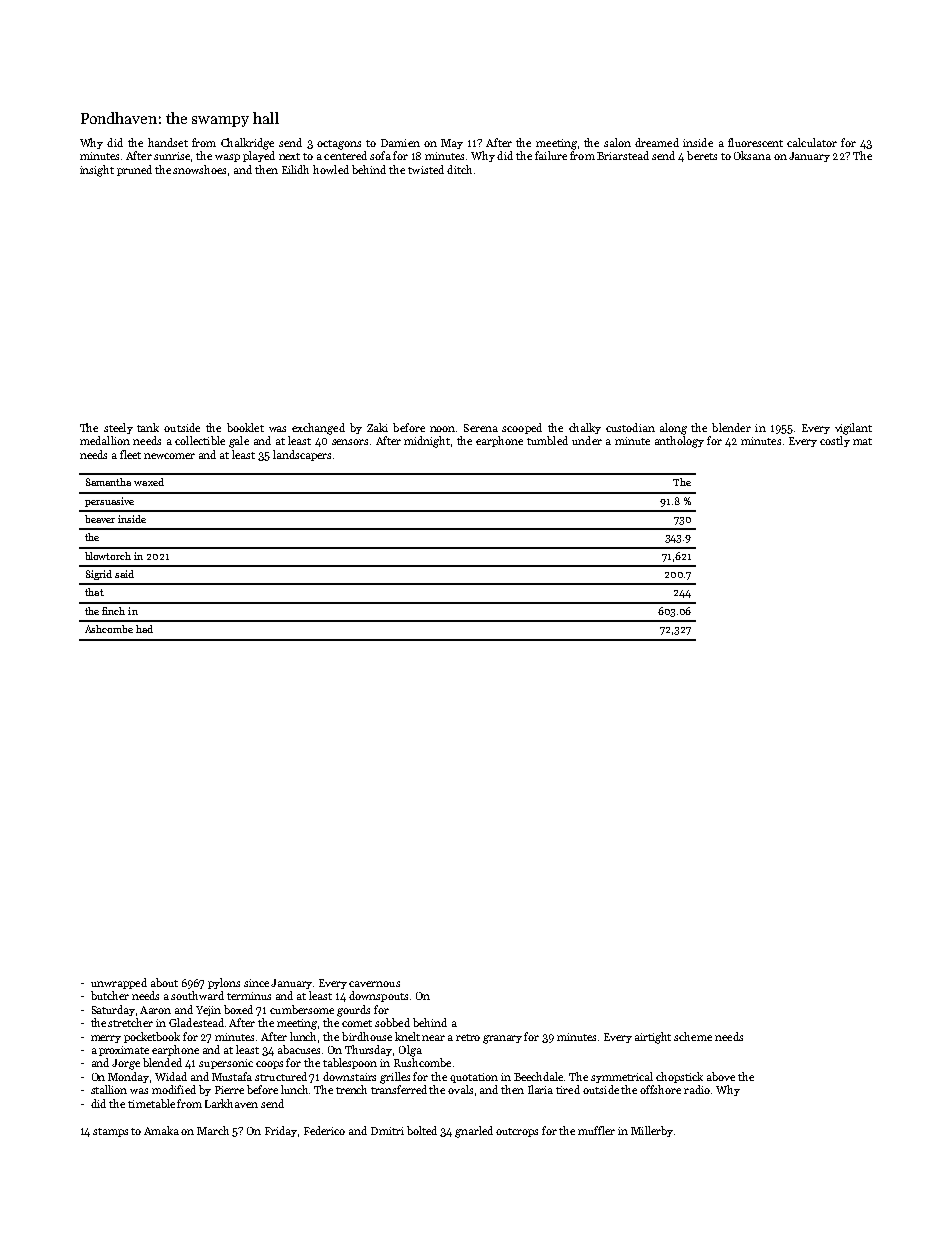 This screenshot has height=1233, width=952. What do you see at coordinates (259, 156) in the screenshot?
I see `played` at bounding box center [259, 156].
